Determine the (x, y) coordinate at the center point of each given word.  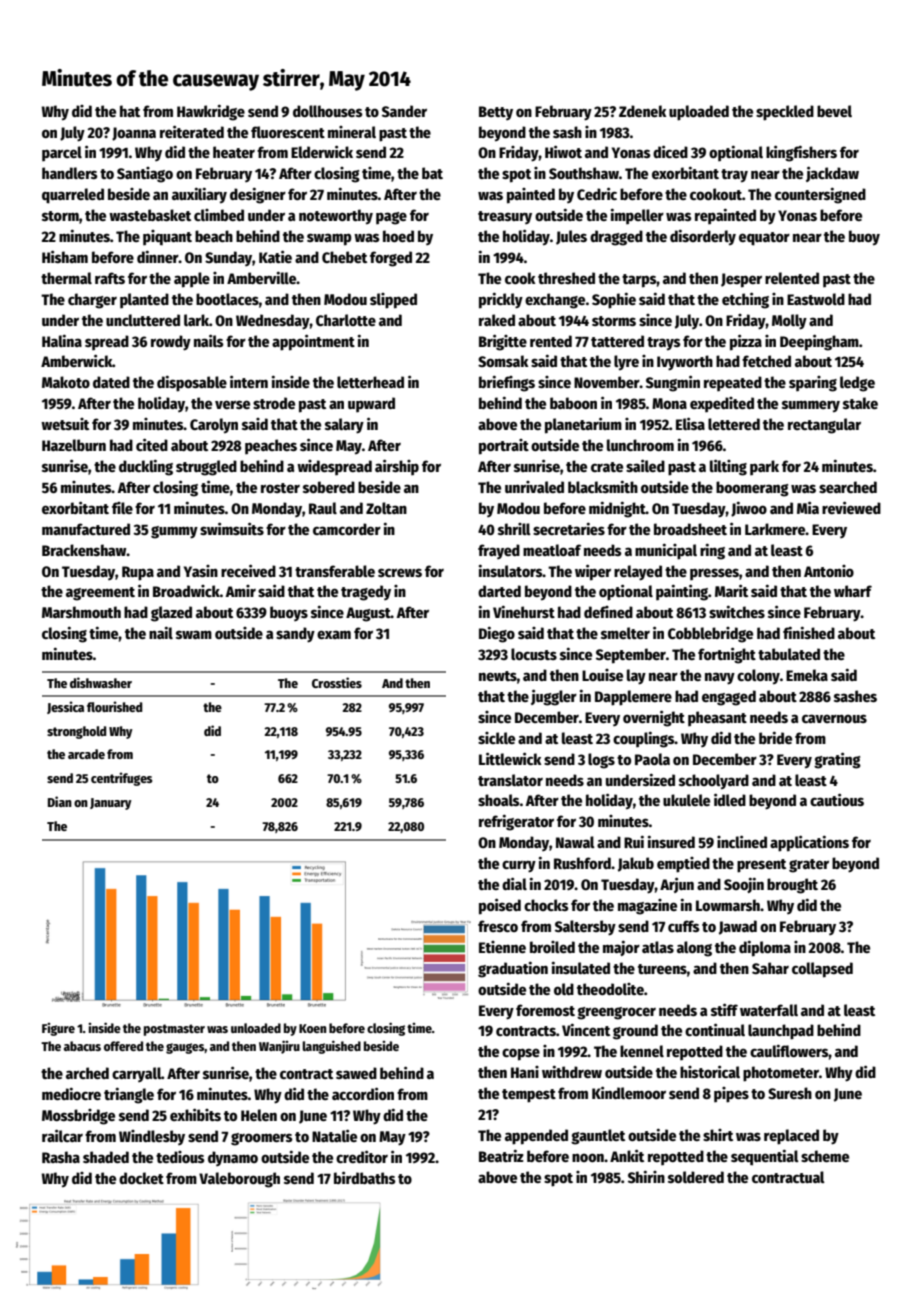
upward (371, 404)
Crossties (337, 682)
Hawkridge (211, 112)
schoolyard (714, 782)
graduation (513, 969)
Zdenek (643, 111)
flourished (115, 706)
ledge (857, 384)
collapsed (822, 970)
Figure (58, 1029)
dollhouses (328, 111)
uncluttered (143, 320)
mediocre (71, 1093)
